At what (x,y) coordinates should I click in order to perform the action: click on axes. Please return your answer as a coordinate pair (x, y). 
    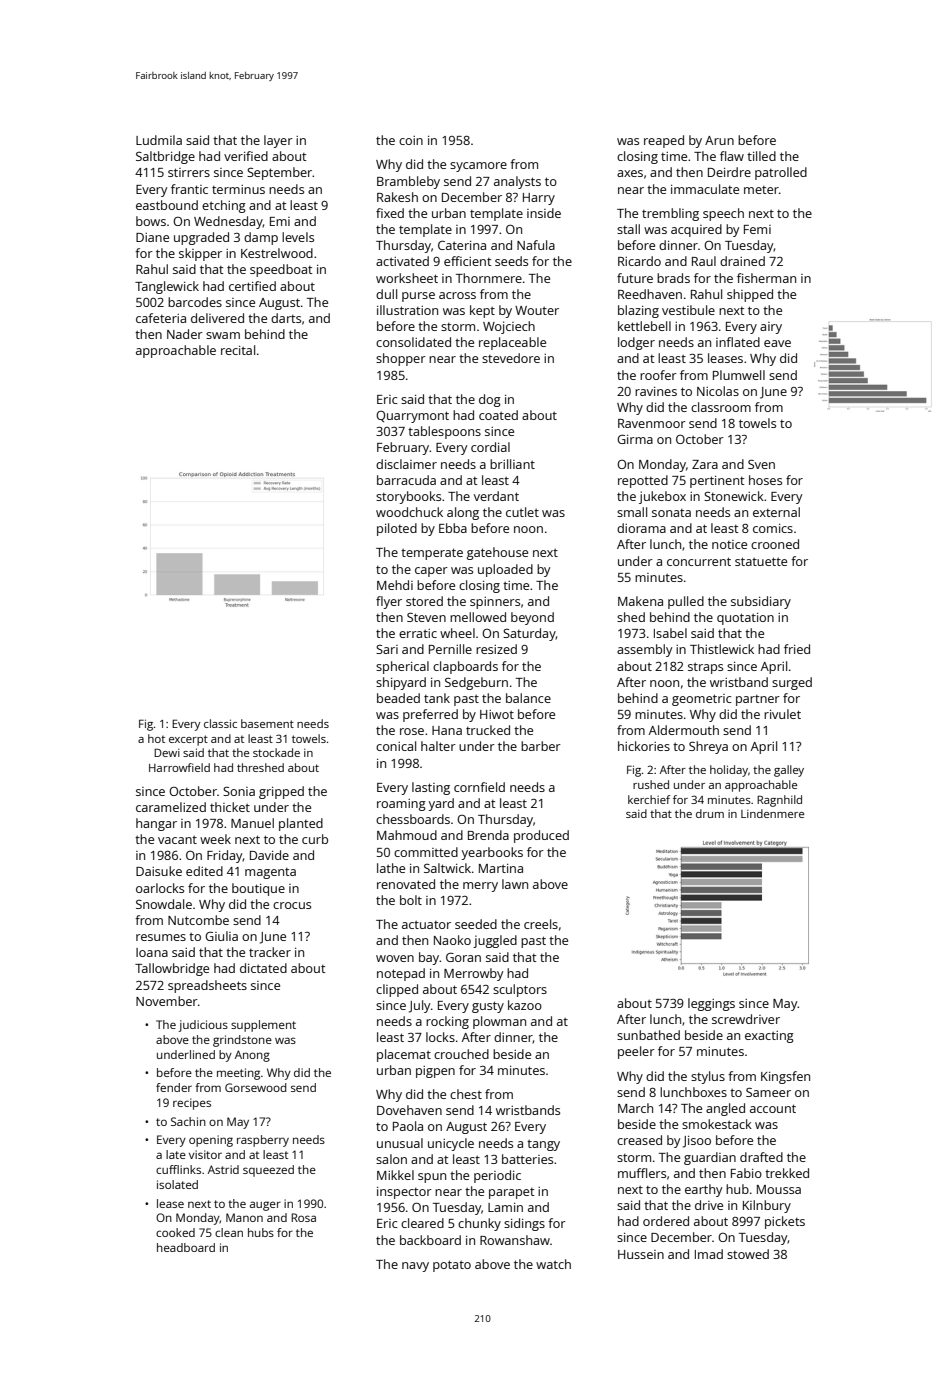
    Looking at the image, I should click on (630, 173).
